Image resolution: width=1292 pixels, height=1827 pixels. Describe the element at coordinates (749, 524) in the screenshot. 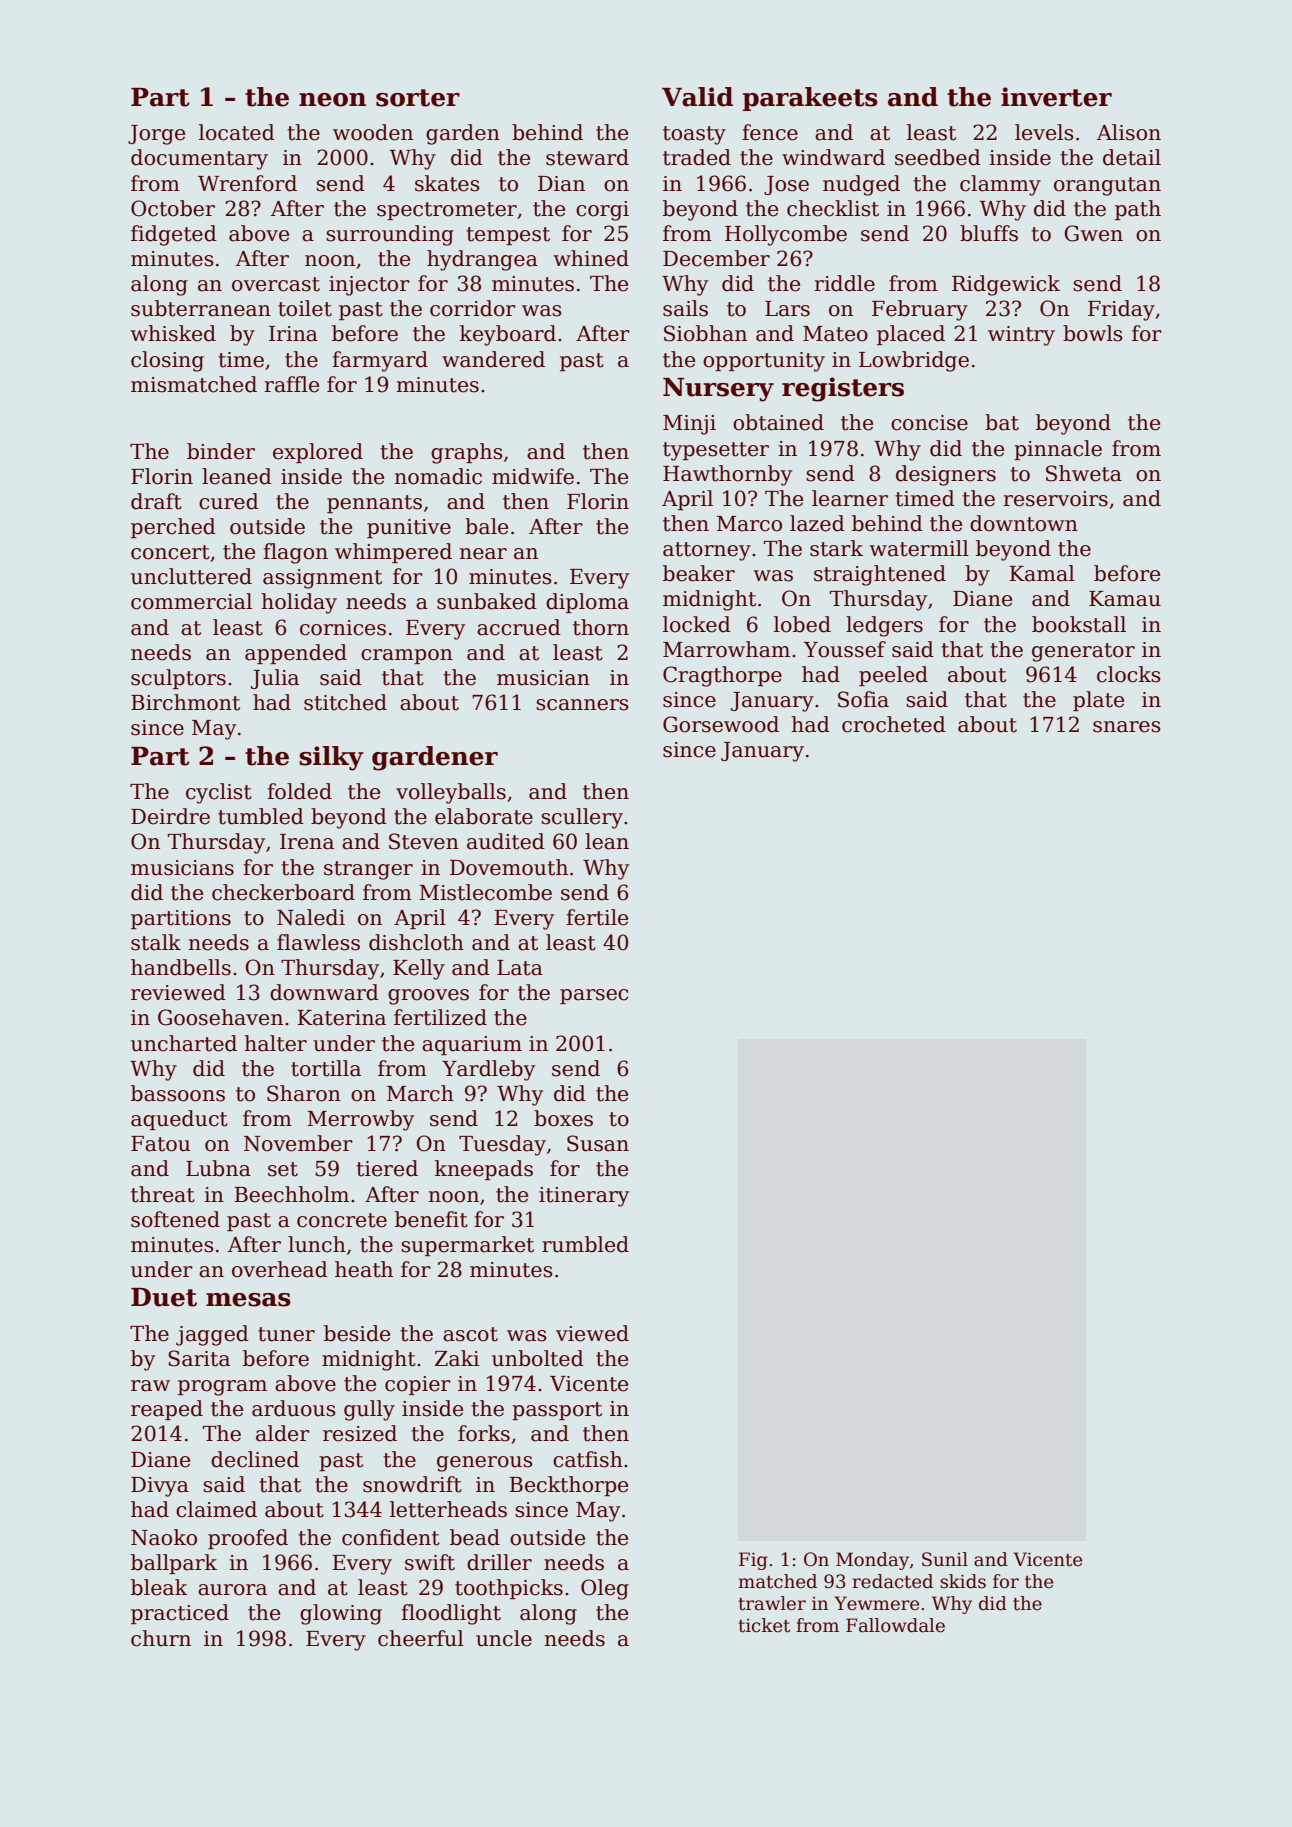

I see `Marco` at that location.
